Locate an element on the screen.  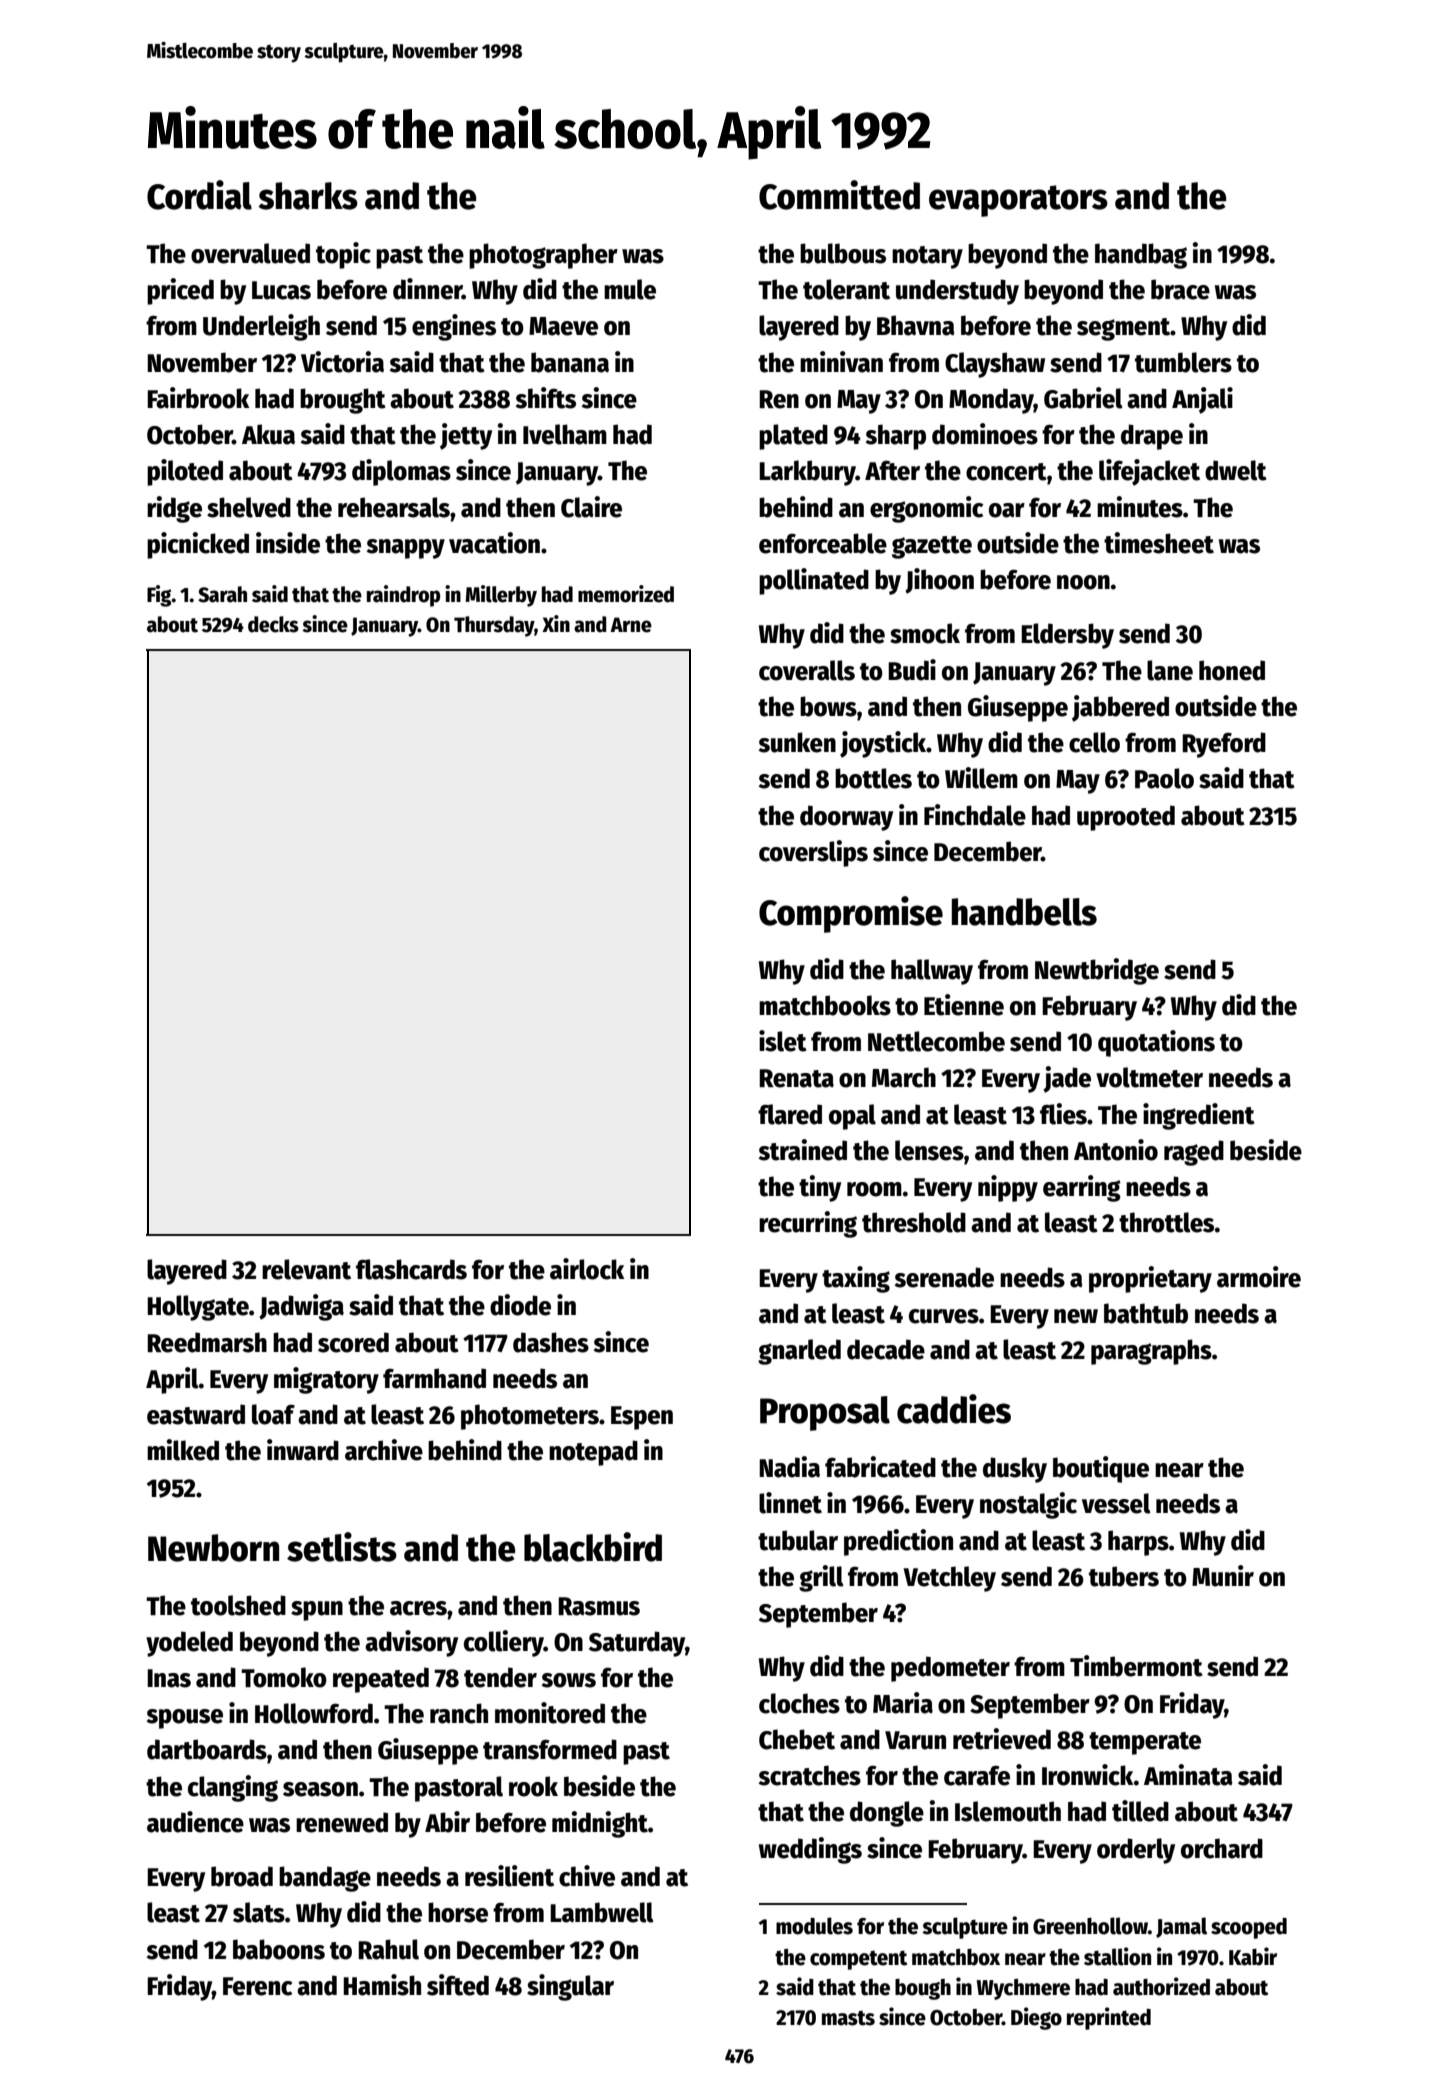
singular is located at coordinates (570, 1987).
